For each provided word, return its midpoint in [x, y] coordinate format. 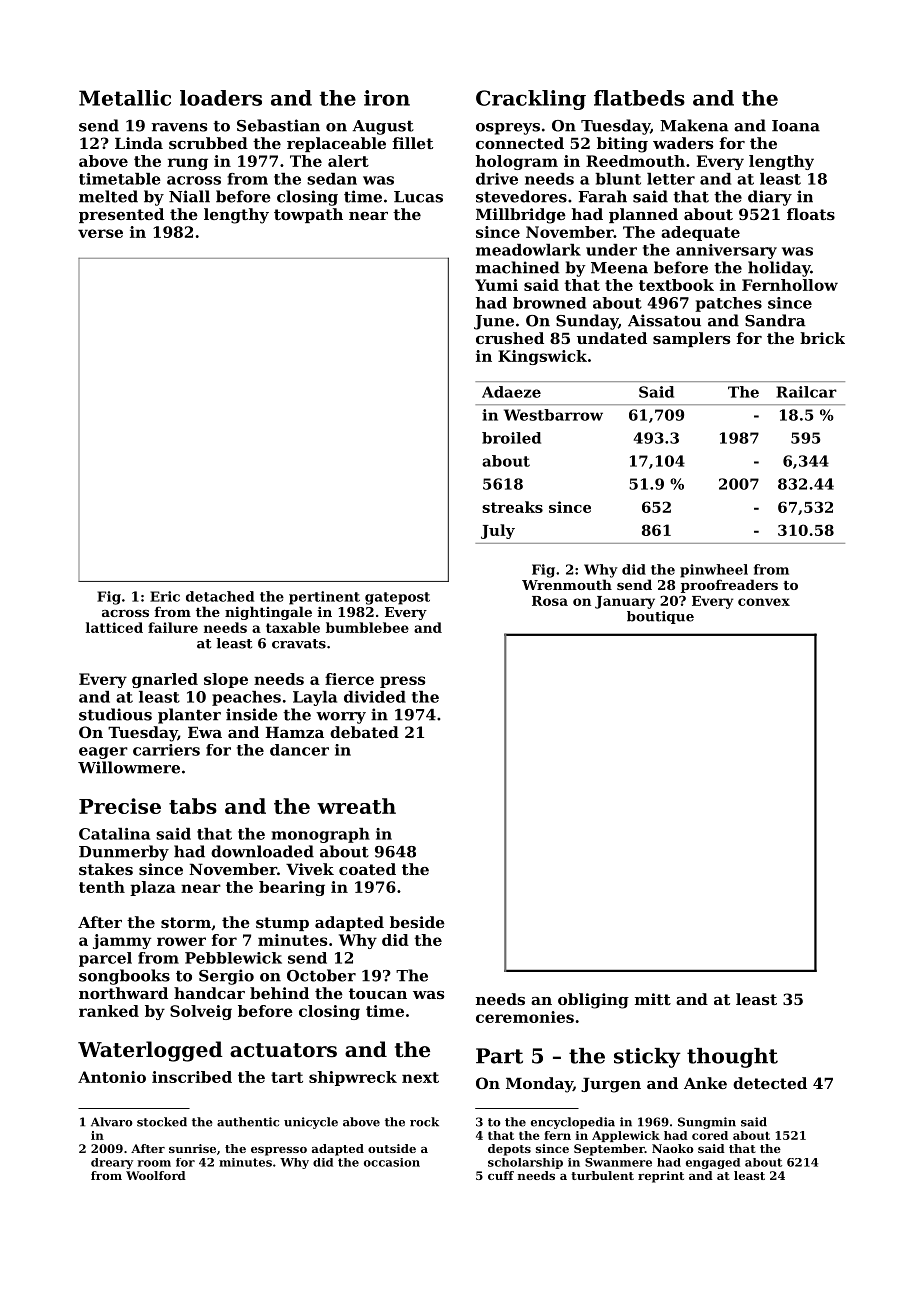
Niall [189, 196]
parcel [105, 959]
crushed [510, 338]
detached [220, 596]
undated [612, 338]
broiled [511, 438]
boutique [660, 617]
